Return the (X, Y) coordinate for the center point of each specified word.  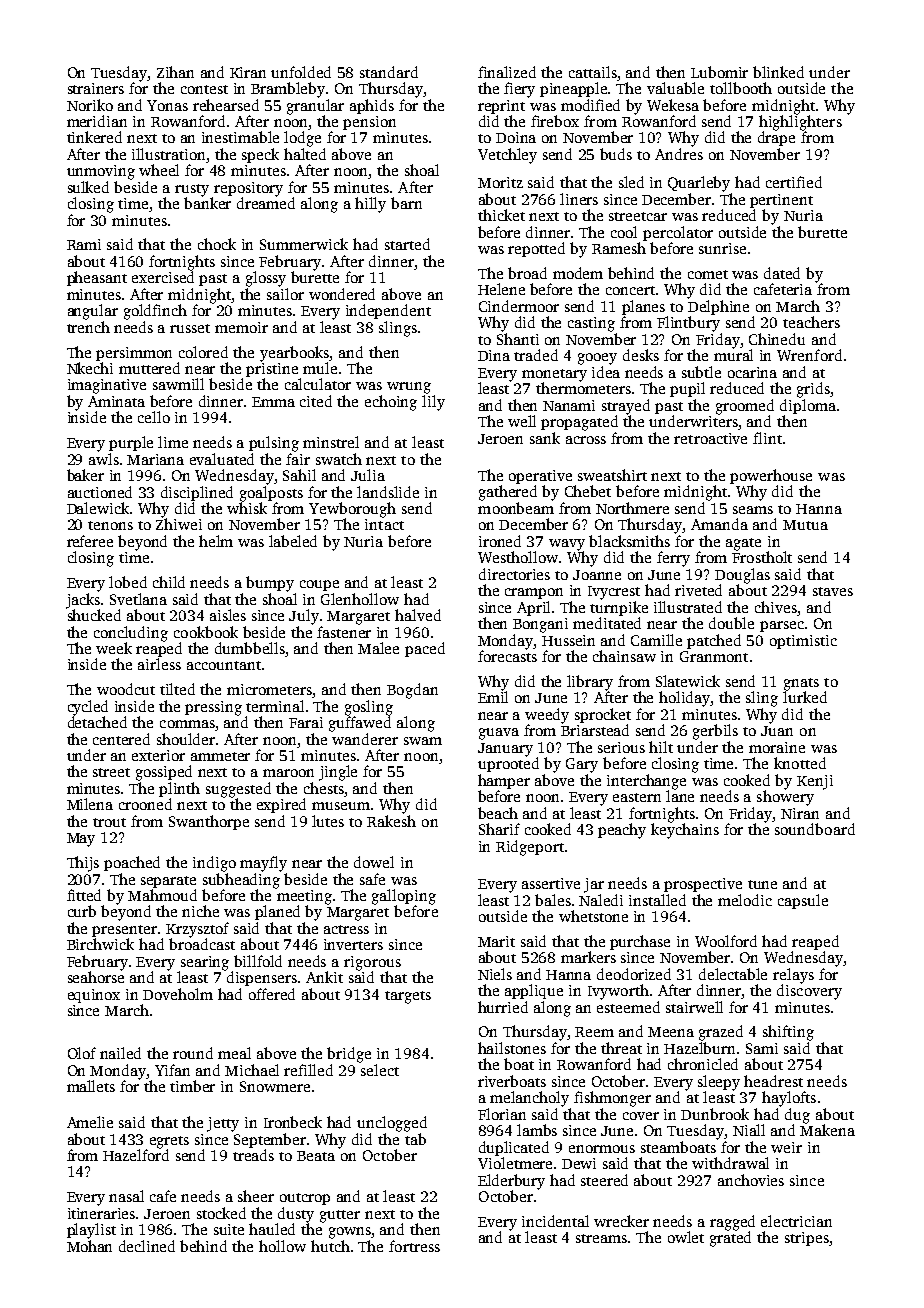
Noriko (90, 105)
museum (341, 806)
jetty (223, 1124)
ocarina (752, 372)
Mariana (155, 459)
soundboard (815, 829)
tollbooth (741, 88)
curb (82, 911)
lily (433, 403)
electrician (796, 1221)
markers (588, 957)
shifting (788, 1033)
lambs (537, 1130)
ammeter (220, 756)
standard (389, 72)
